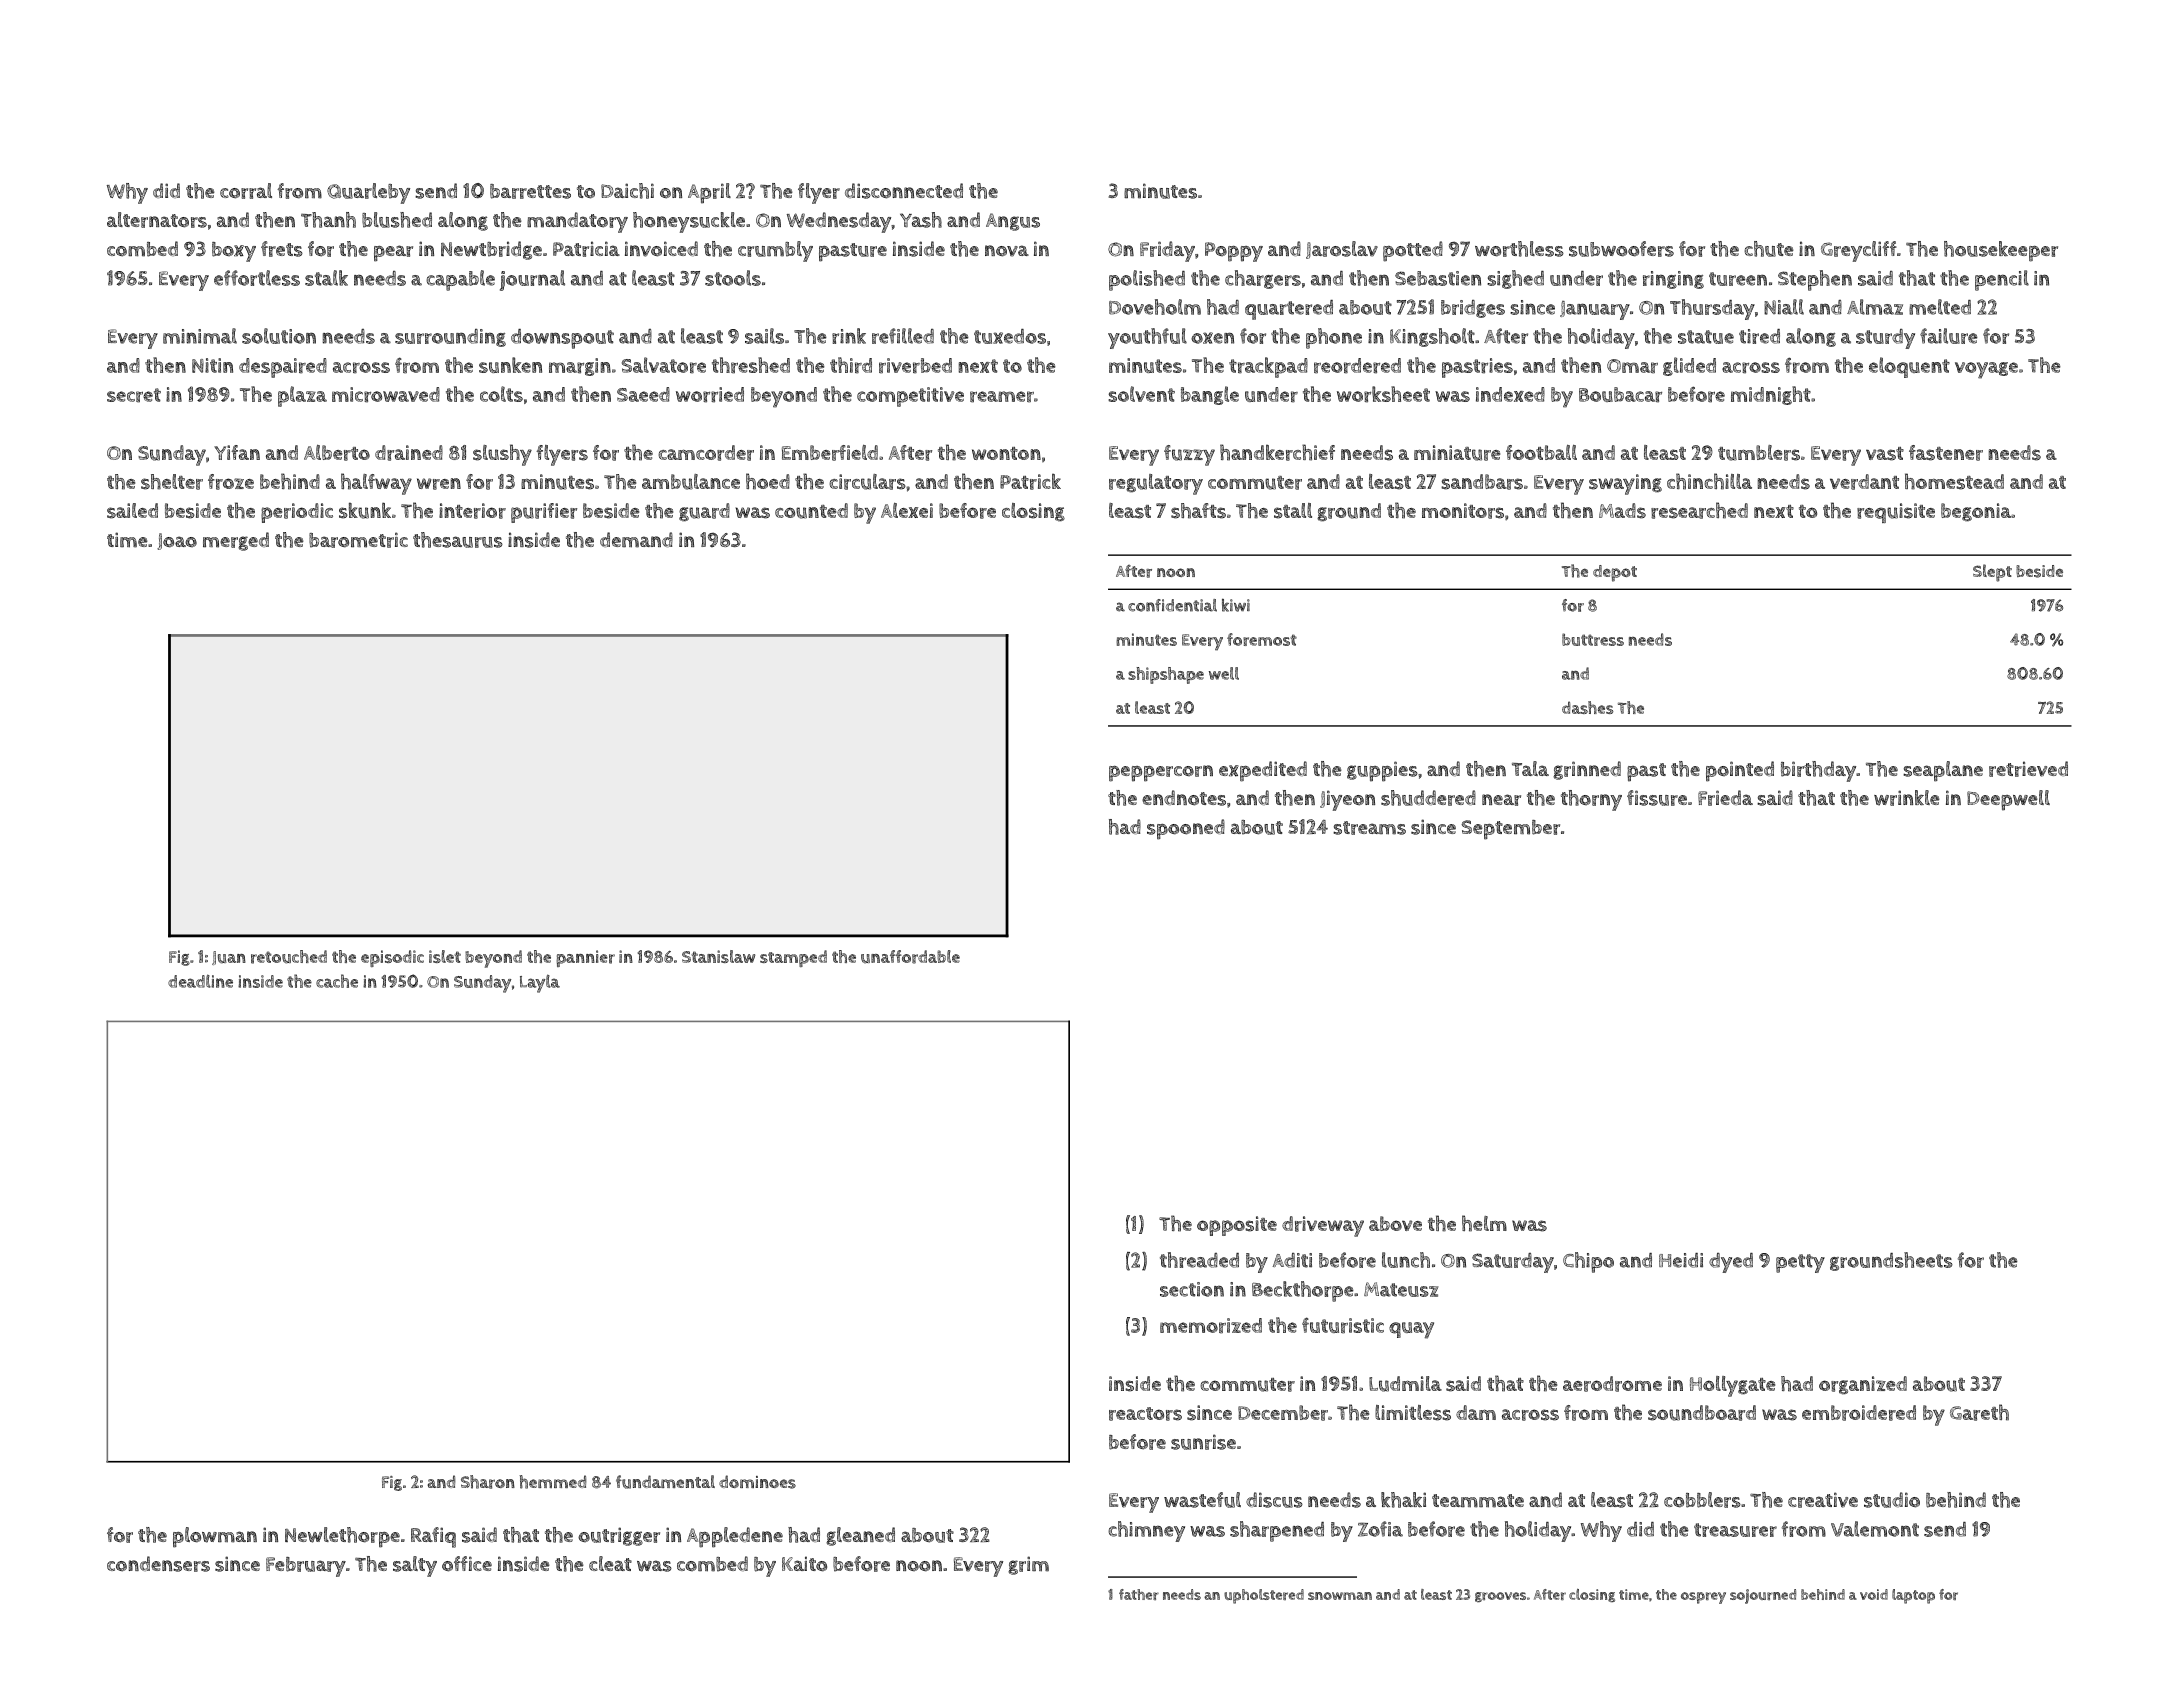 The image size is (2178, 1683). I want to click on hemmed, so click(553, 1482).
